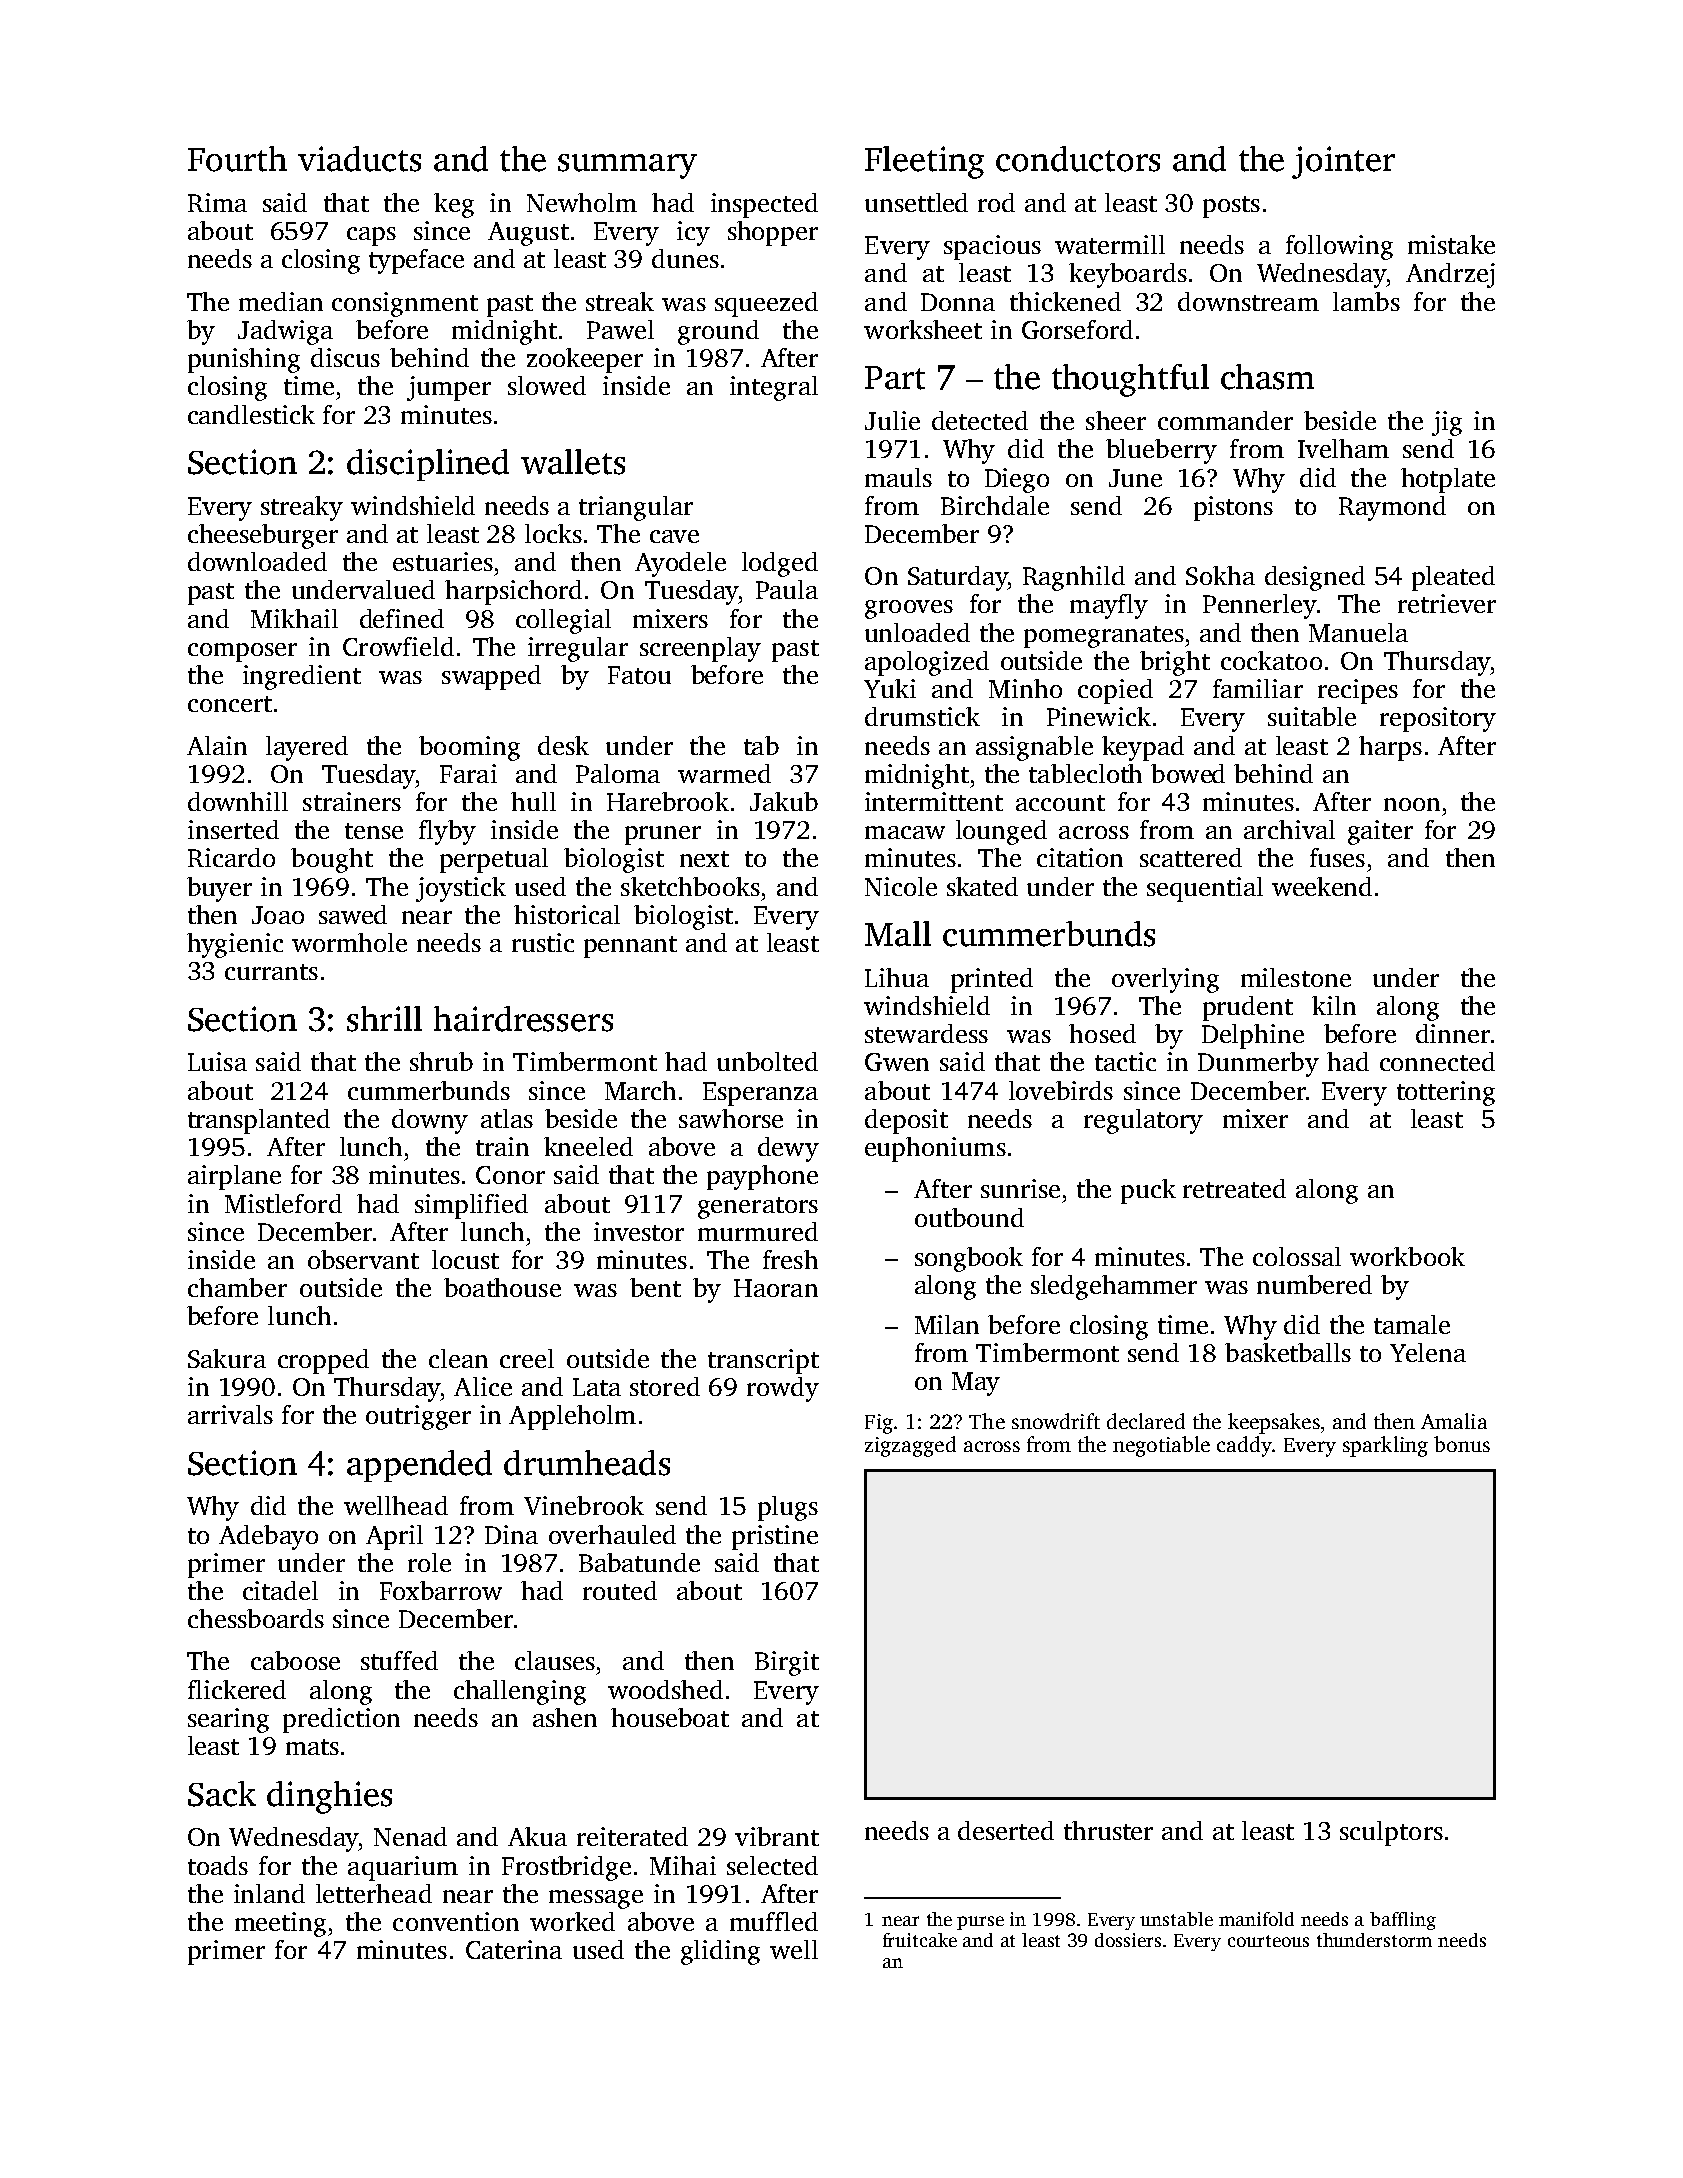  I want to click on inspected, so click(764, 205).
